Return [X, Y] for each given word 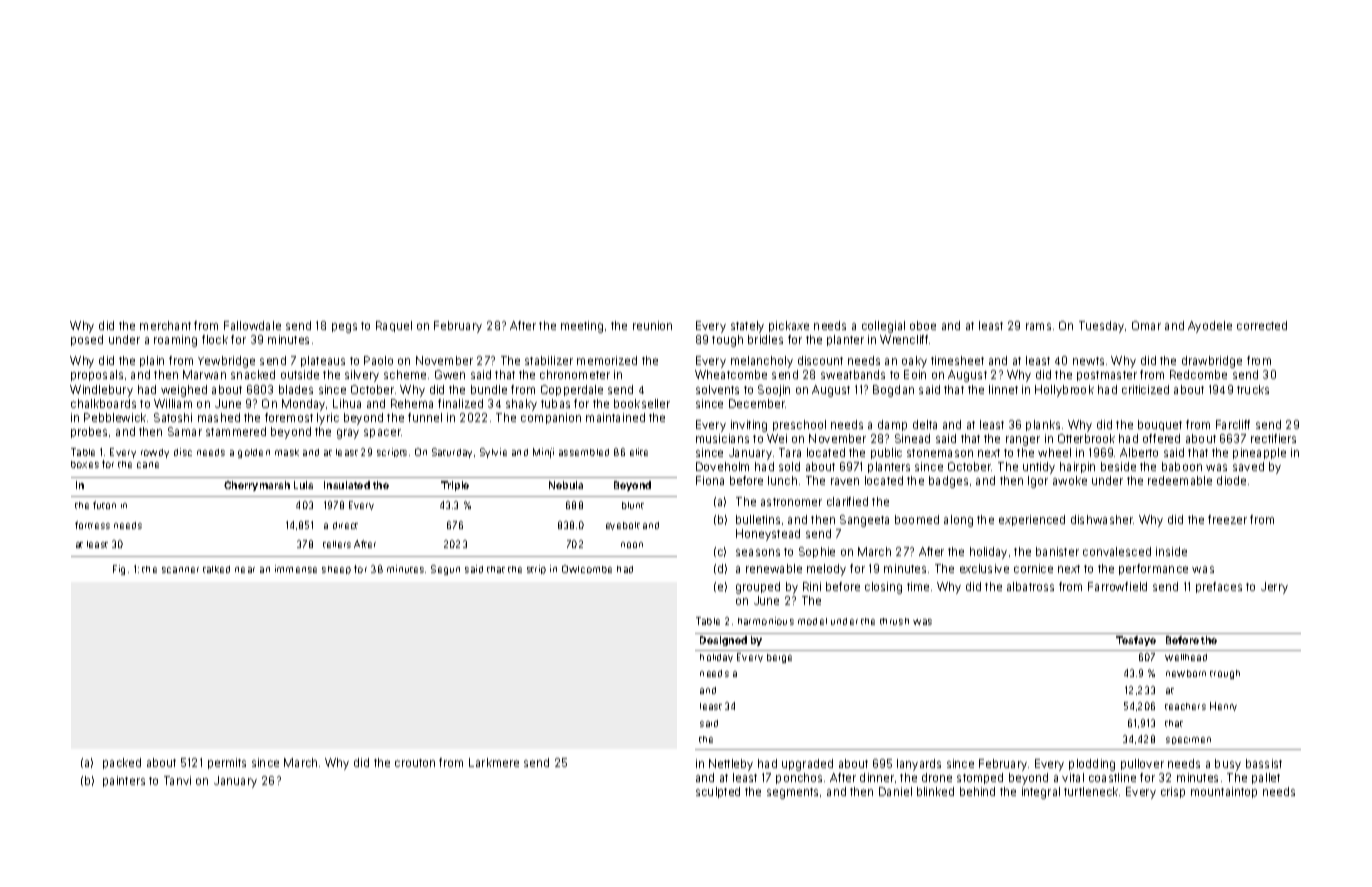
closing [883, 588]
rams [1038, 326]
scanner [180, 570]
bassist [1264, 763]
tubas [555, 403]
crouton [415, 763]
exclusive [984, 568]
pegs [344, 328]
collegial [883, 327]
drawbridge [1212, 362]
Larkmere [494, 762]
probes [89, 432]
